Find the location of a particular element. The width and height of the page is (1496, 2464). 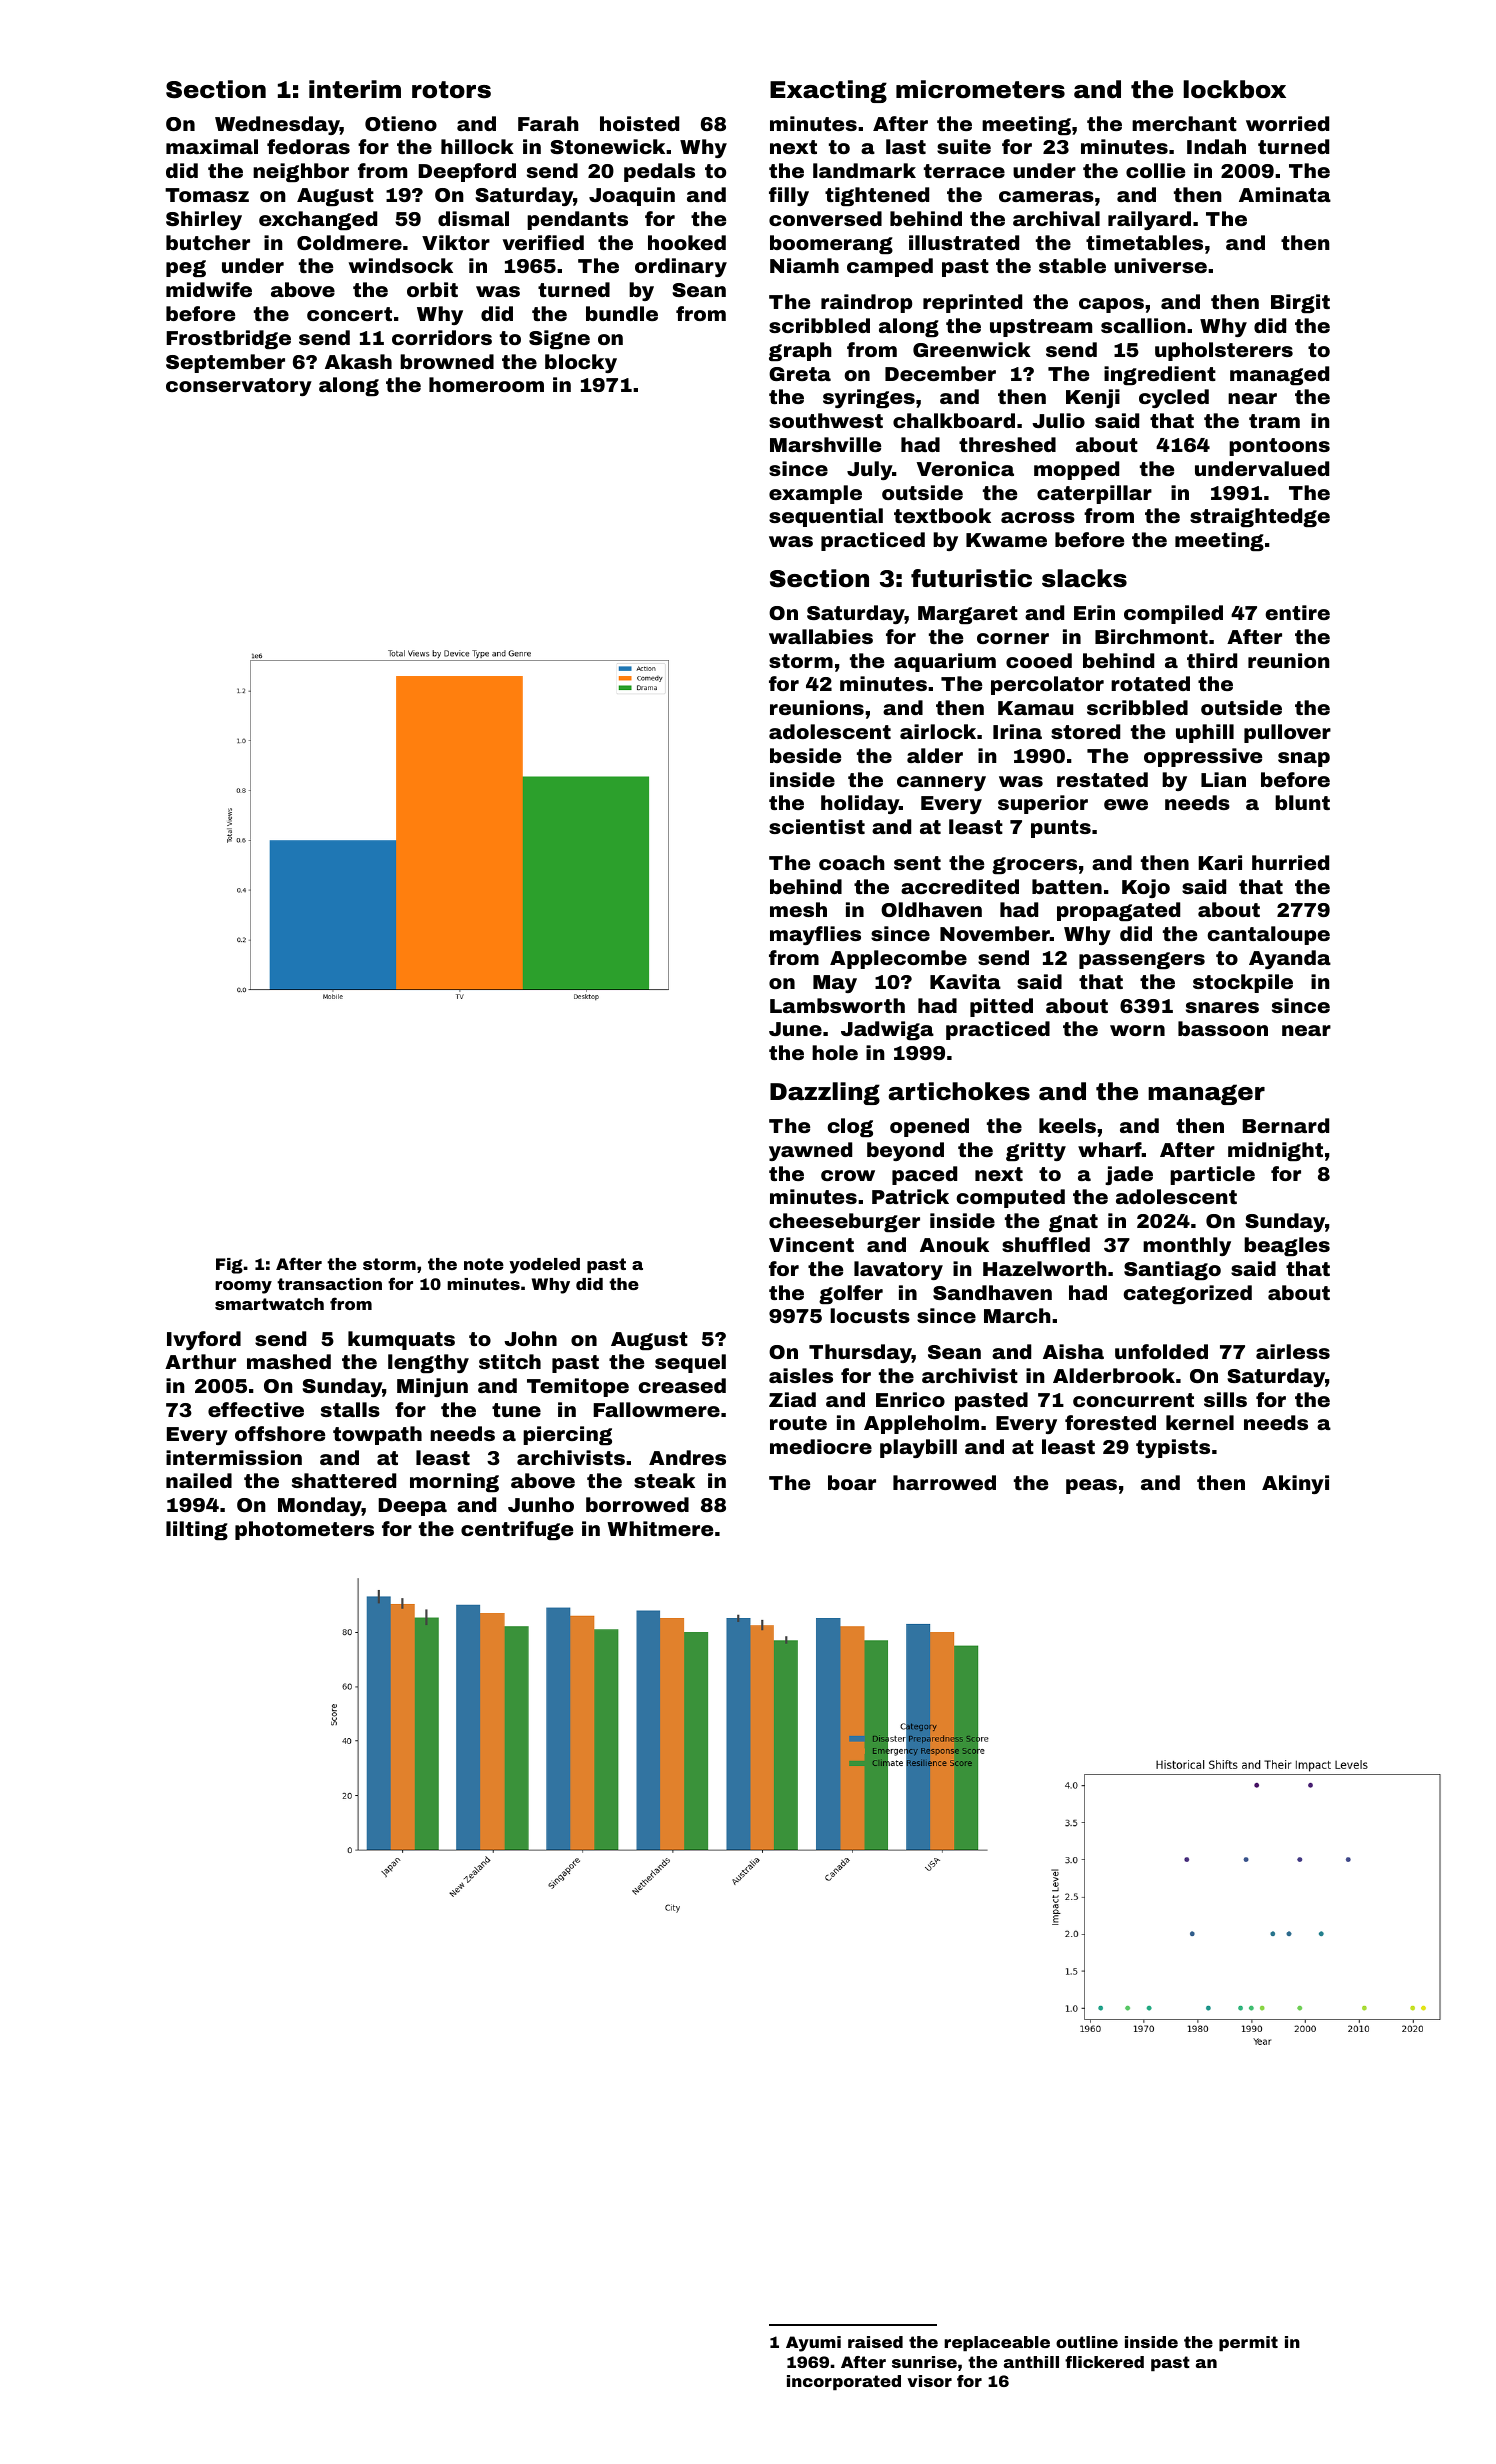

gritty is located at coordinates (1036, 1151).
